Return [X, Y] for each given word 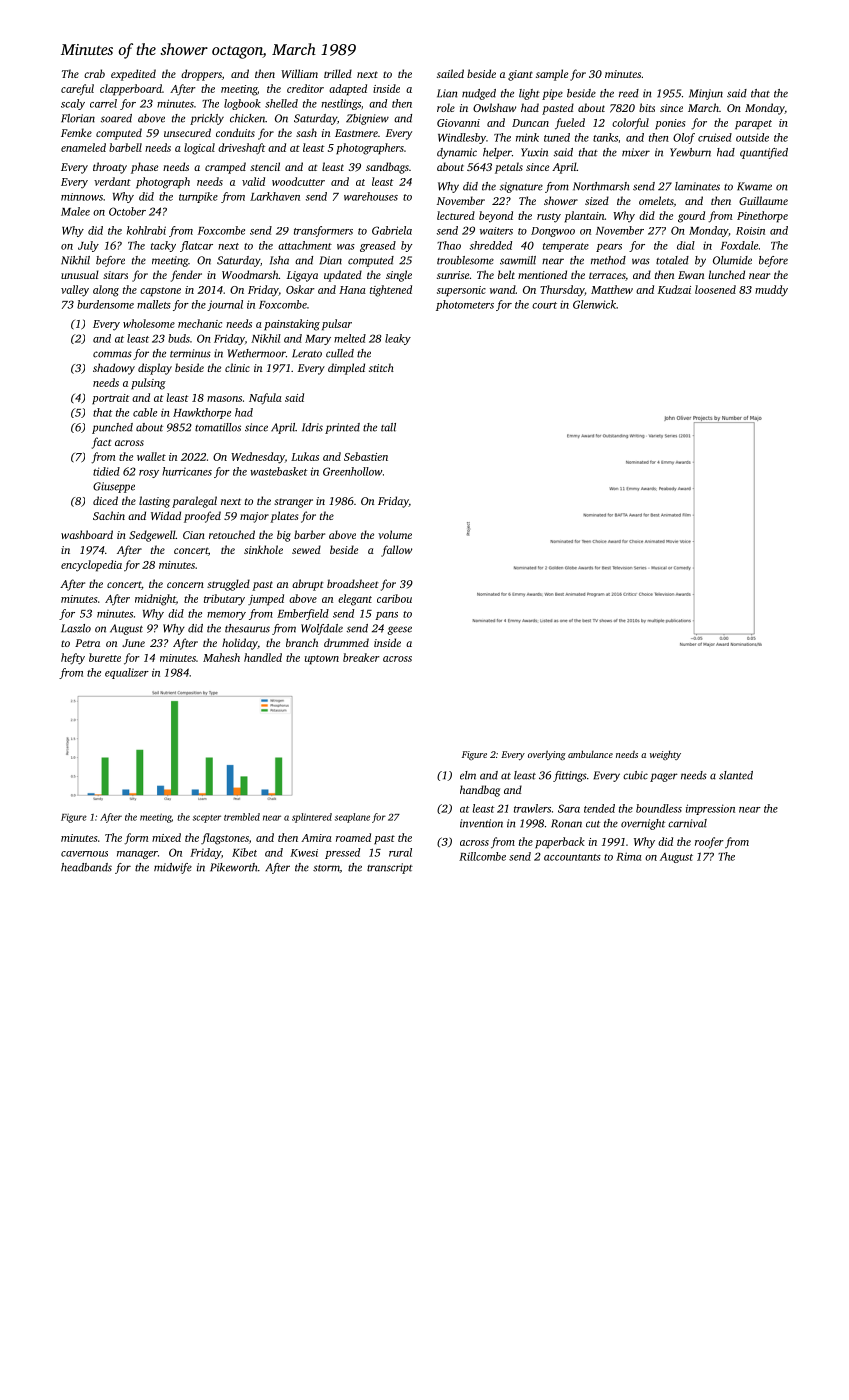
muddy [771, 291]
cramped [225, 168]
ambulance [590, 754]
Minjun [706, 94]
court [544, 305]
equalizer [127, 673]
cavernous [84, 854]
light [529, 94]
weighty [665, 755]
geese [399, 630]
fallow [396, 551]
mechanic [200, 323]
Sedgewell [152, 536]
